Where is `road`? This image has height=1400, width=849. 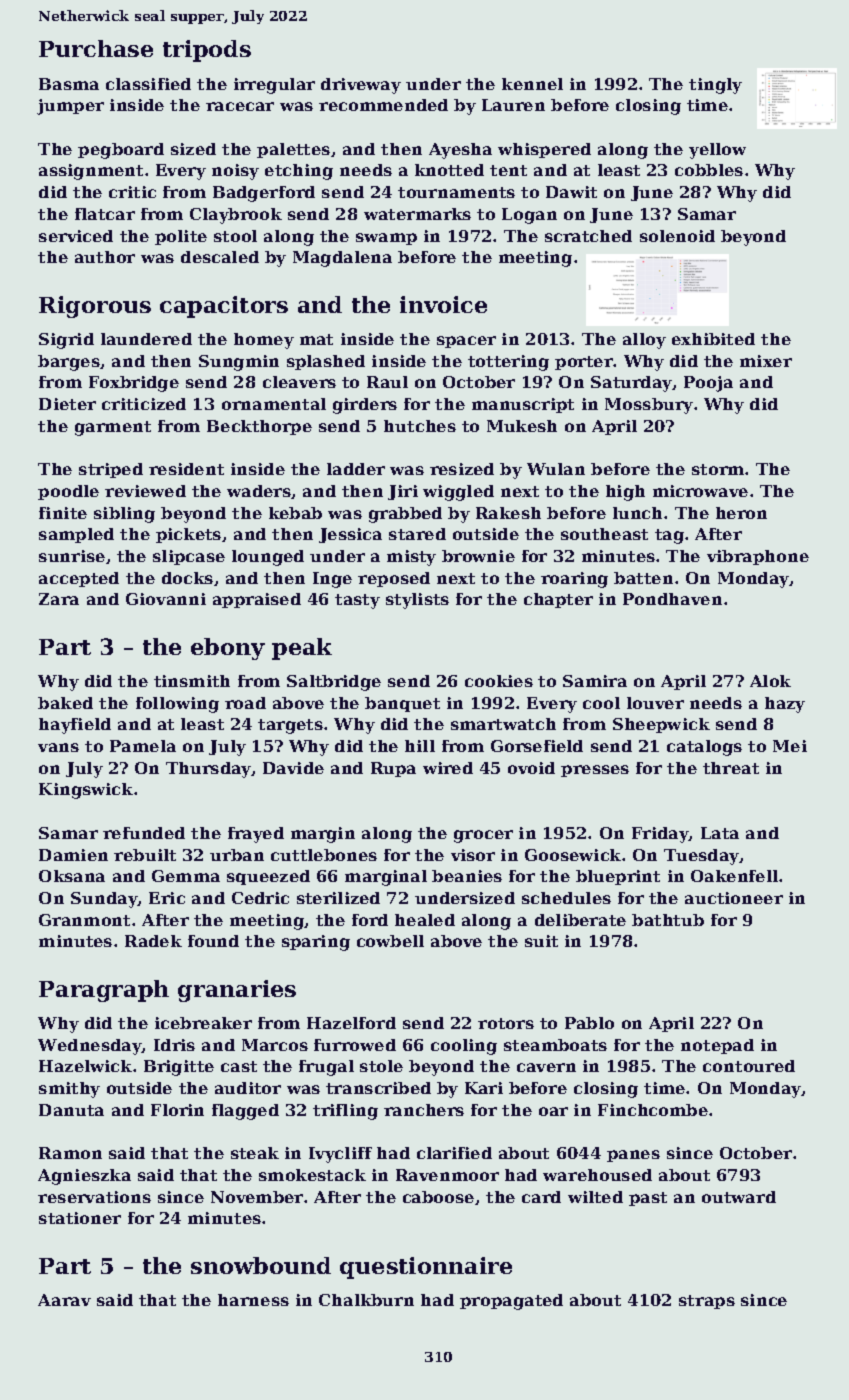 road is located at coordinates (245, 703).
